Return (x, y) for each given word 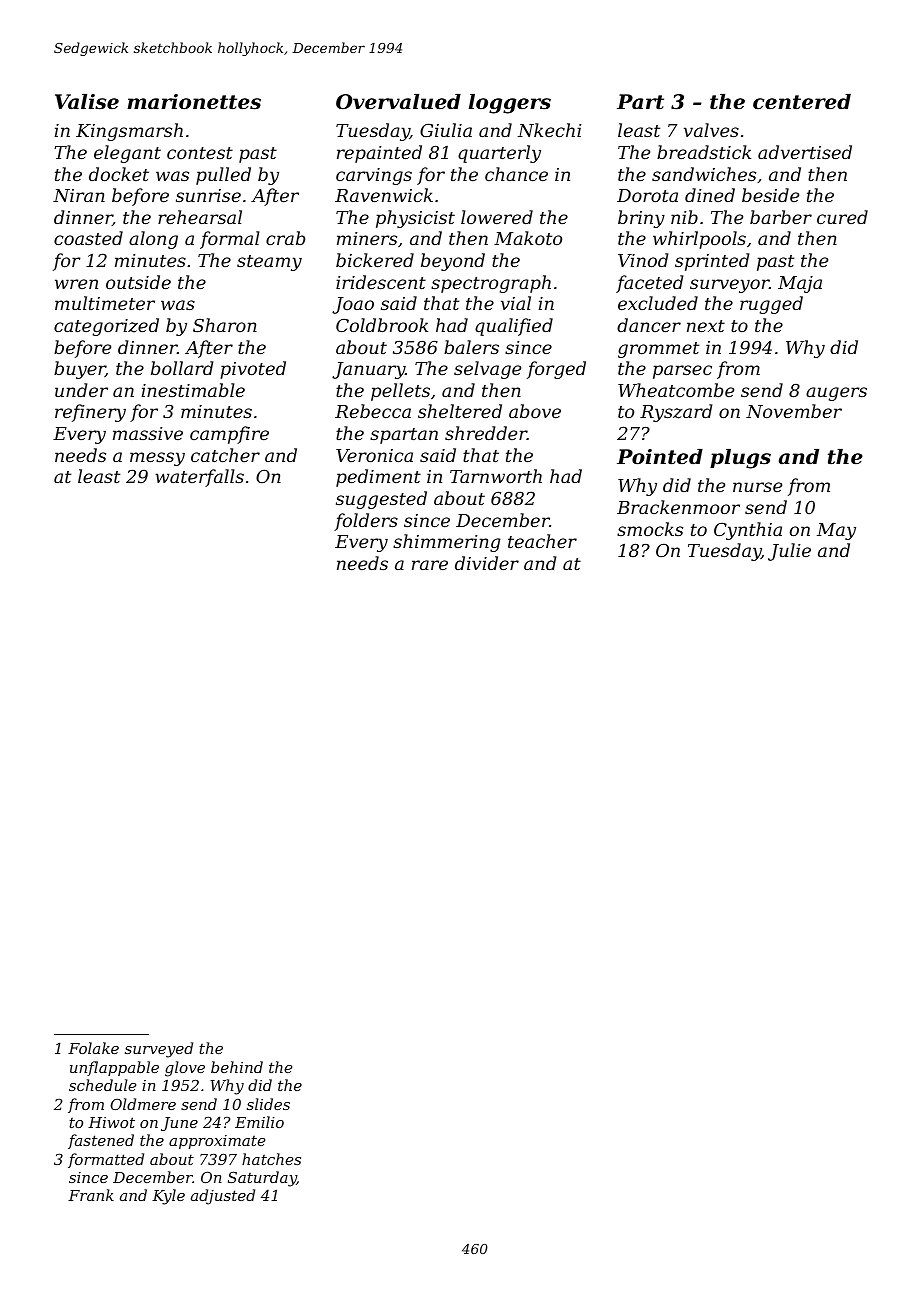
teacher (542, 541)
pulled (223, 176)
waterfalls (199, 478)
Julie (789, 552)
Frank (91, 1195)
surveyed (159, 1050)
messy (157, 459)
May (836, 531)
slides (268, 1104)
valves (711, 130)
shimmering (447, 543)
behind (237, 1067)
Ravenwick (384, 195)
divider (487, 563)
